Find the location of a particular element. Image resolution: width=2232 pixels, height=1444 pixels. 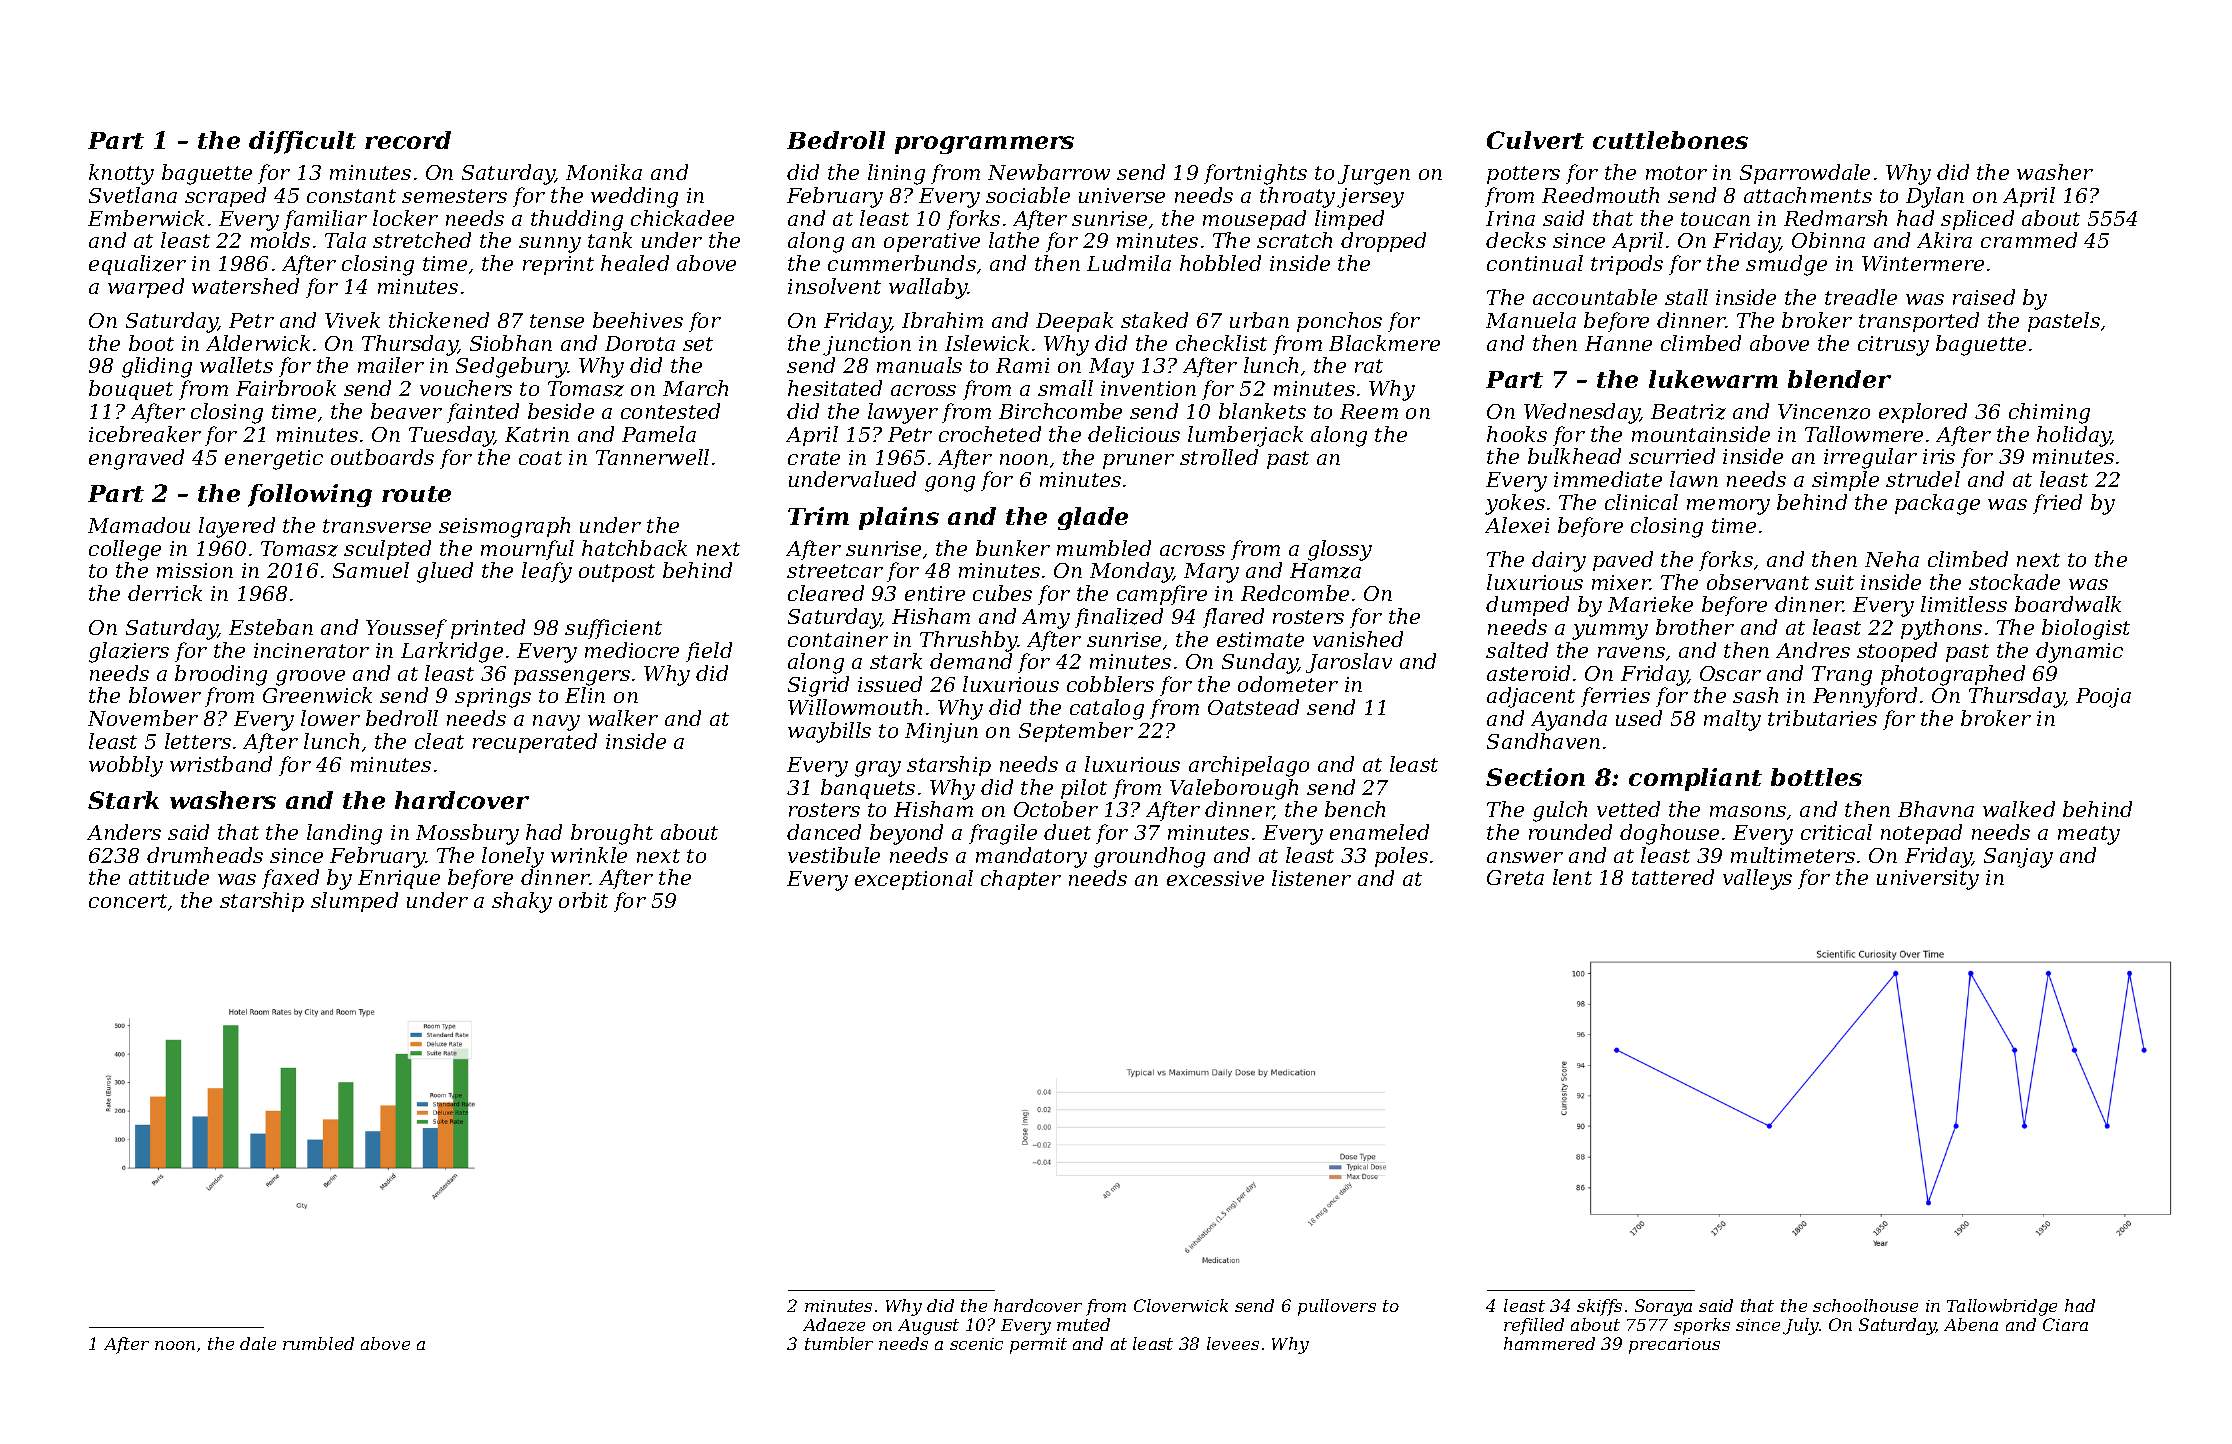

bouquet is located at coordinates (131, 390).
